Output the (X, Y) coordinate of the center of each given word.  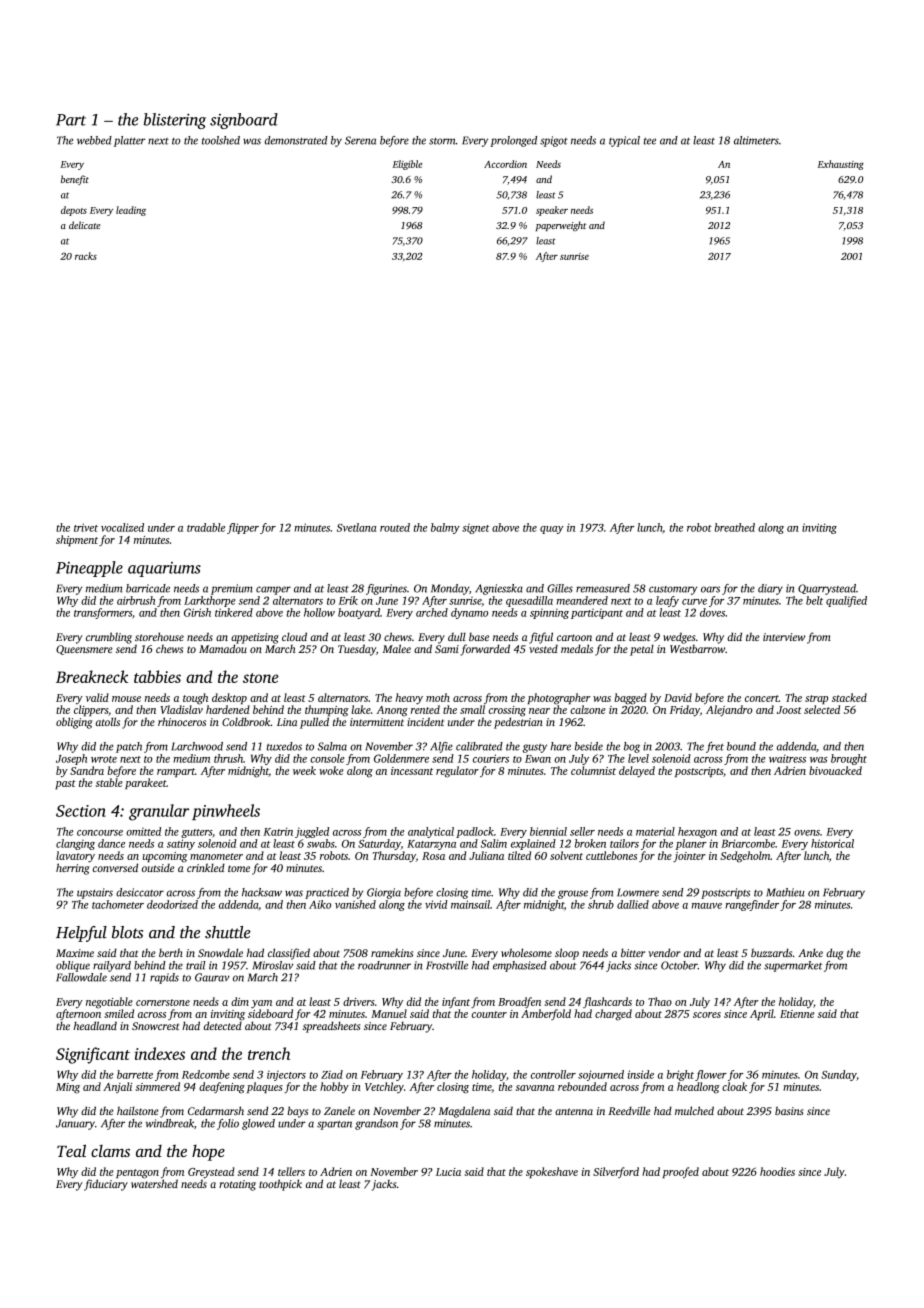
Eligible (407, 165)
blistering (175, 121)
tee (650, 141)
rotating (237, 1185)
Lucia (448, 1172)
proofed (681, 1172)
